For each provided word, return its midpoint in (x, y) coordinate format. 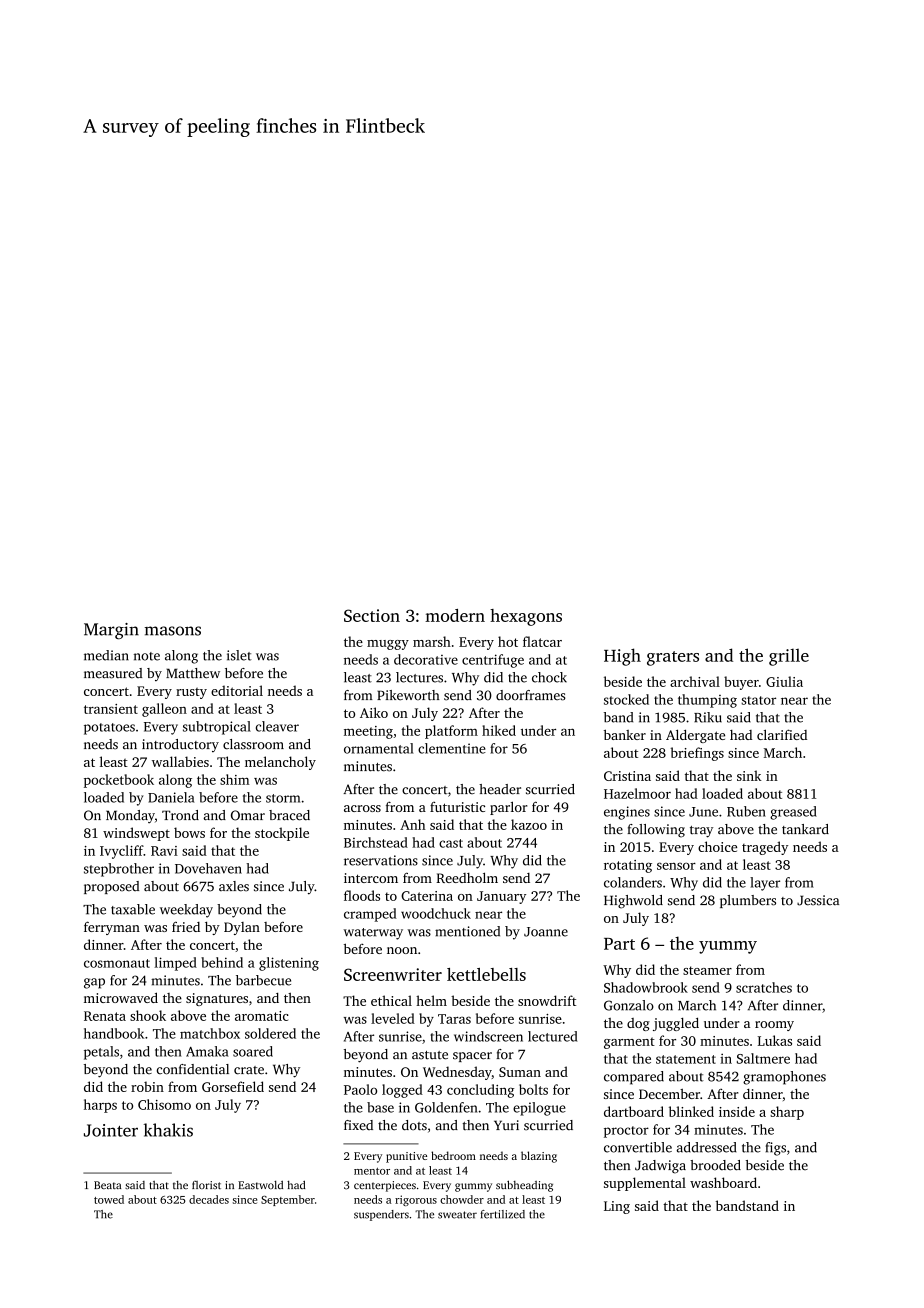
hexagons (526, 617)
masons (173, 631)
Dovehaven (208, 868)
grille (789, 657)
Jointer (111, 1130)
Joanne (546, 932)
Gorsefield (233, 1086)
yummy (728, 947)
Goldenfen (446, 1107)
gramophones (784, 1078)
